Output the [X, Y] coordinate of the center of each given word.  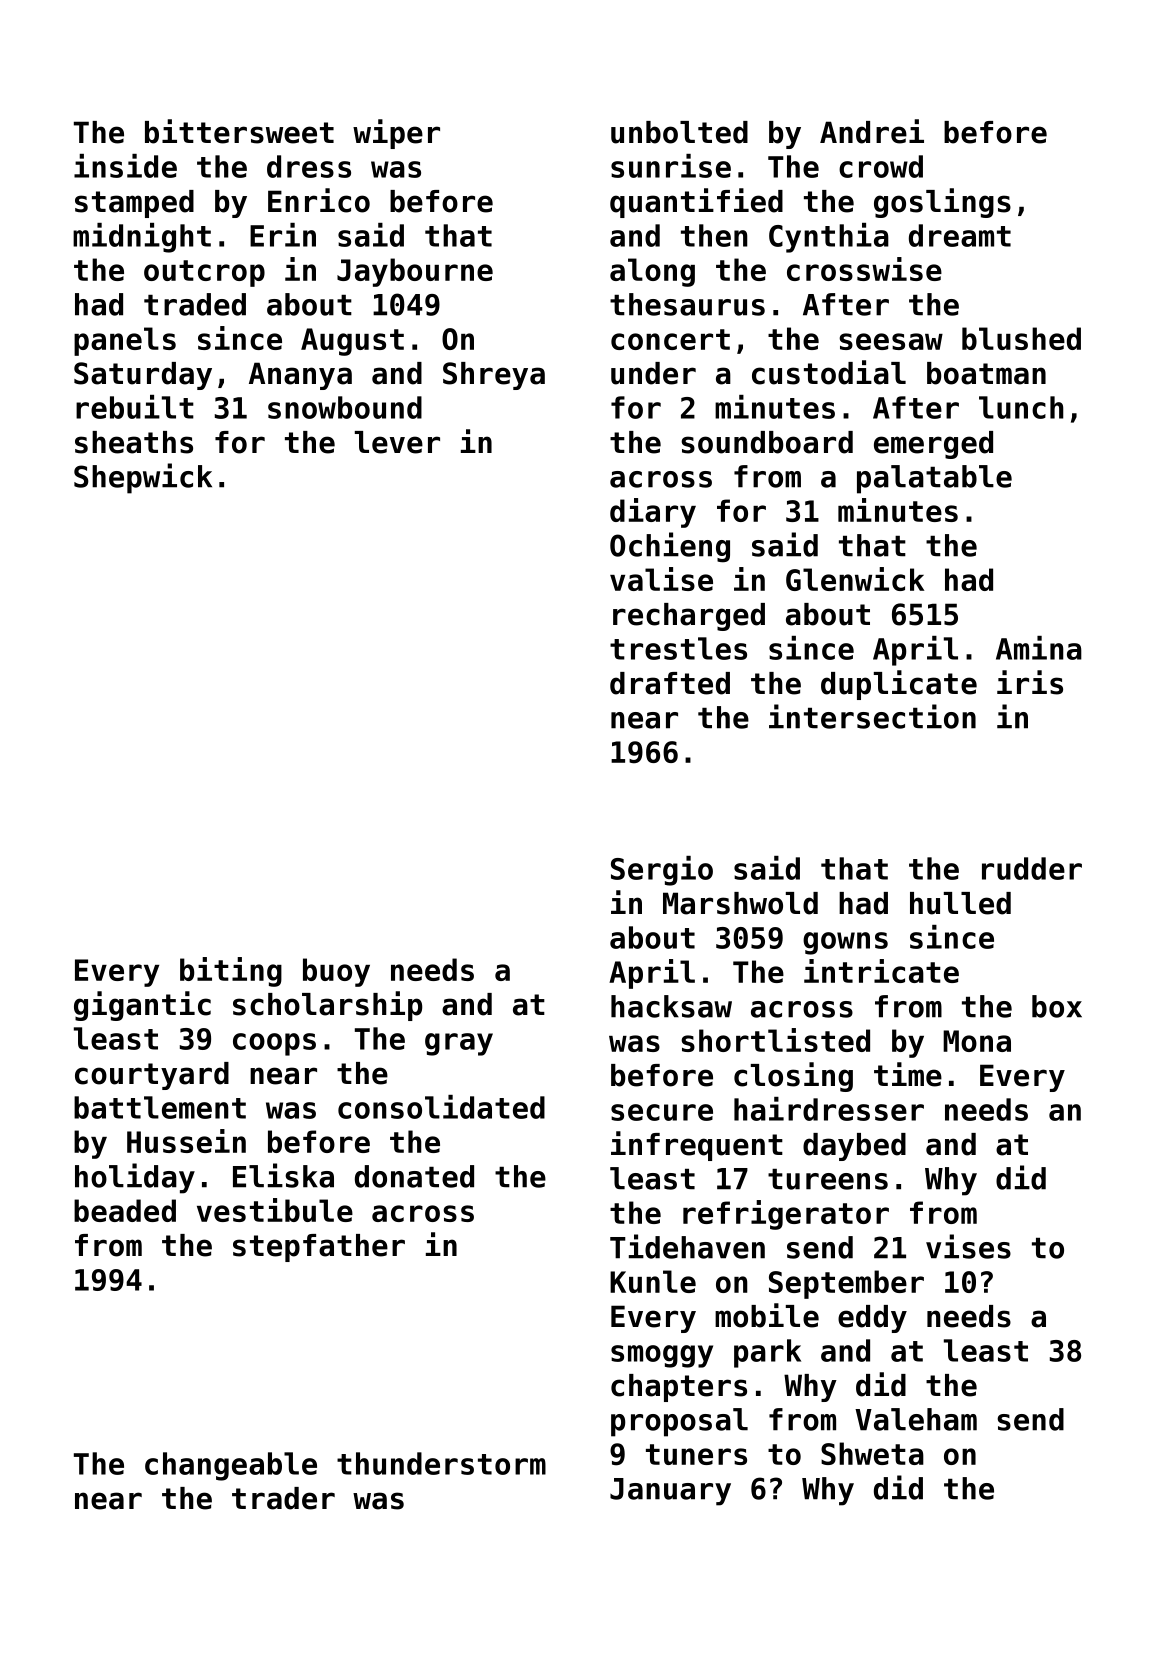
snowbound [345, 407]
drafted [670, 683]
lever [397, 442]
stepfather [319, 1248]
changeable [231, 1466]
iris [1030, 682]
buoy [336, 972]
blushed [1021, 338]
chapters [679, 1388]
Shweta [872, 1453]
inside [125, 166]
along [652, 272]
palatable [934, 479]
